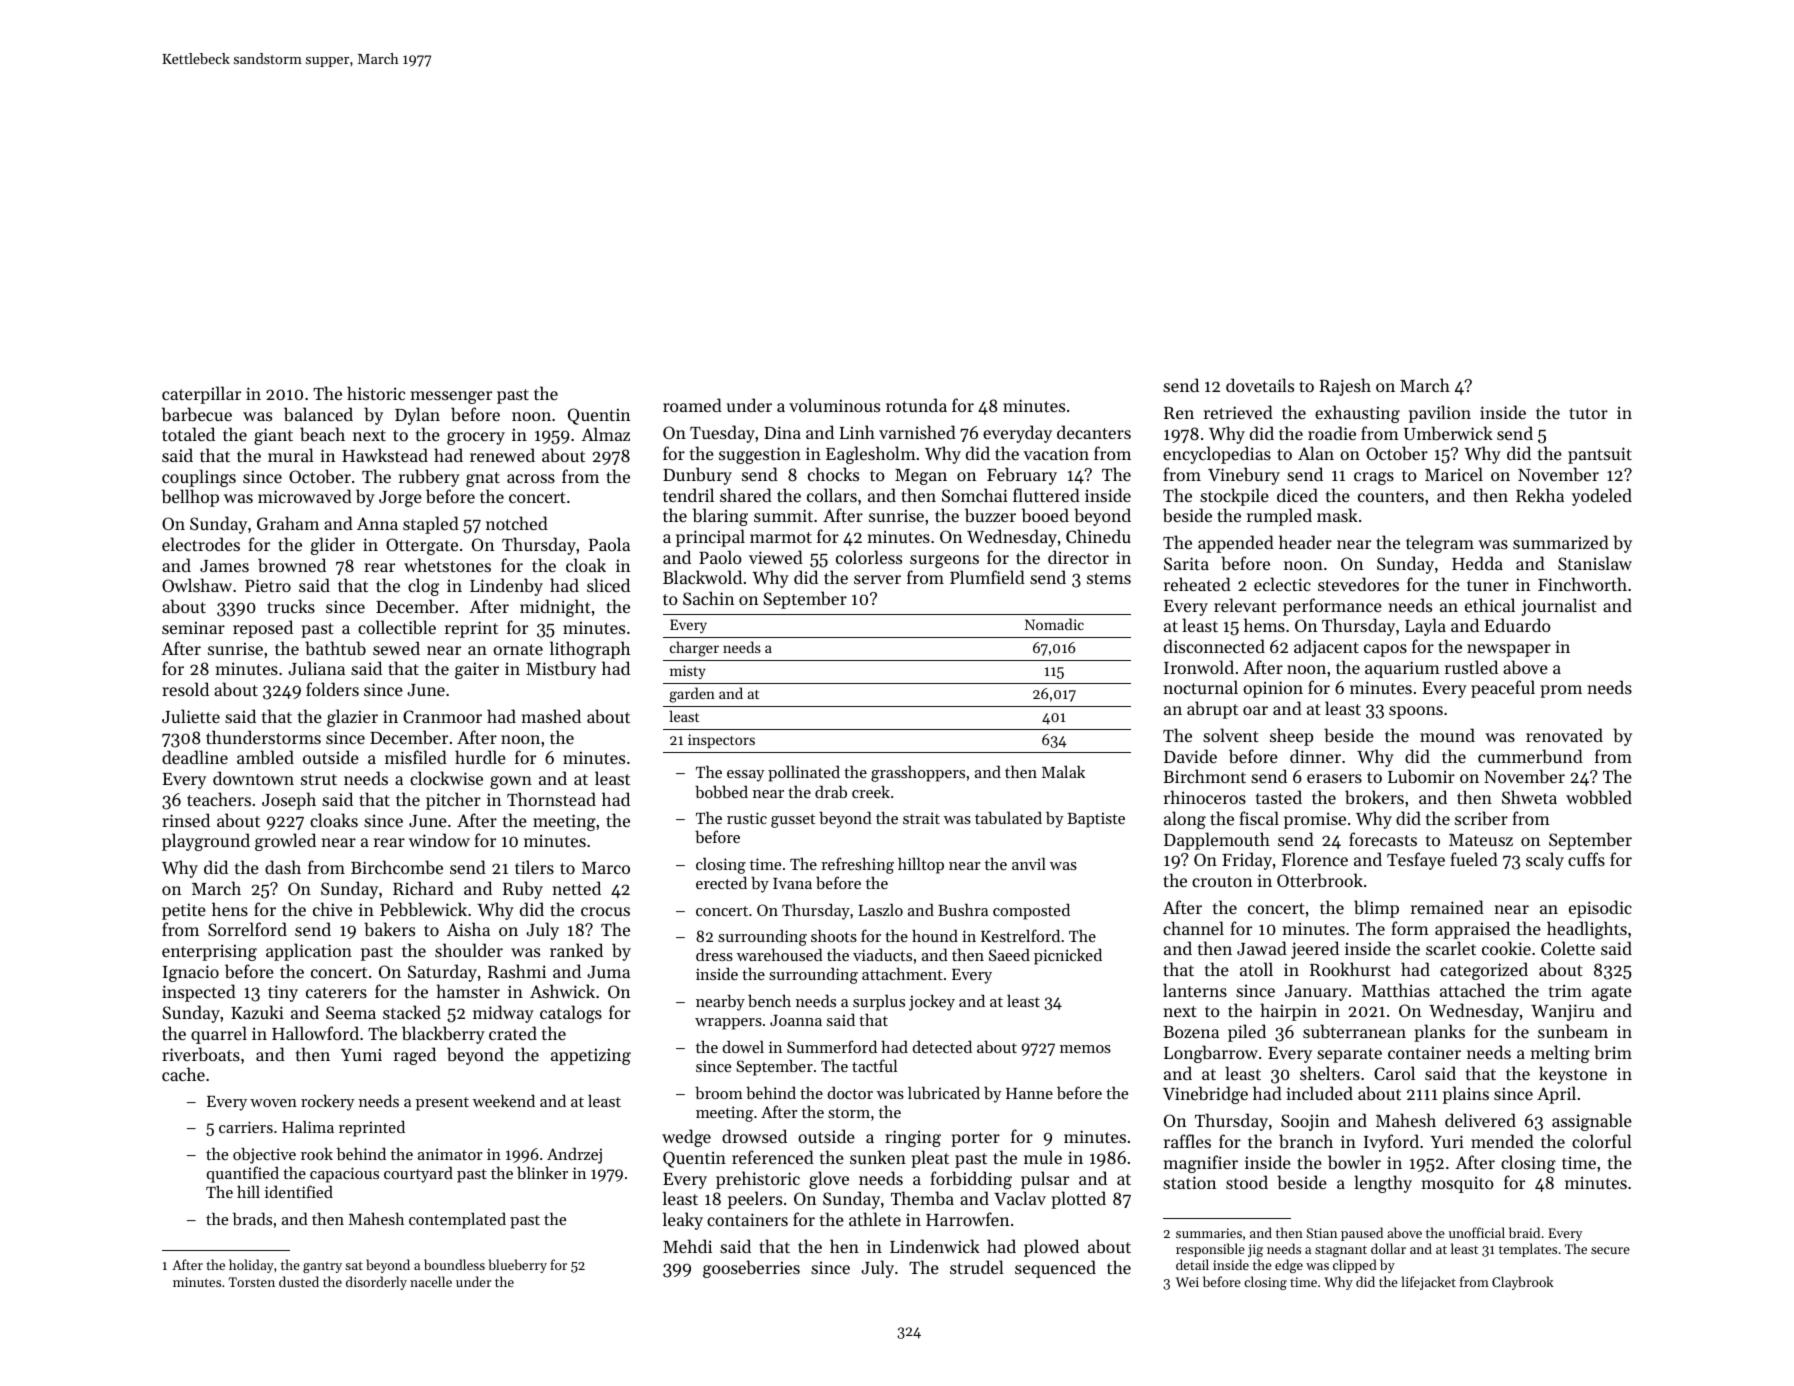 Image resolution: width=1794 pixels, height=1386 pixels. I want to click on Birchmont, so click(1204, 776).
